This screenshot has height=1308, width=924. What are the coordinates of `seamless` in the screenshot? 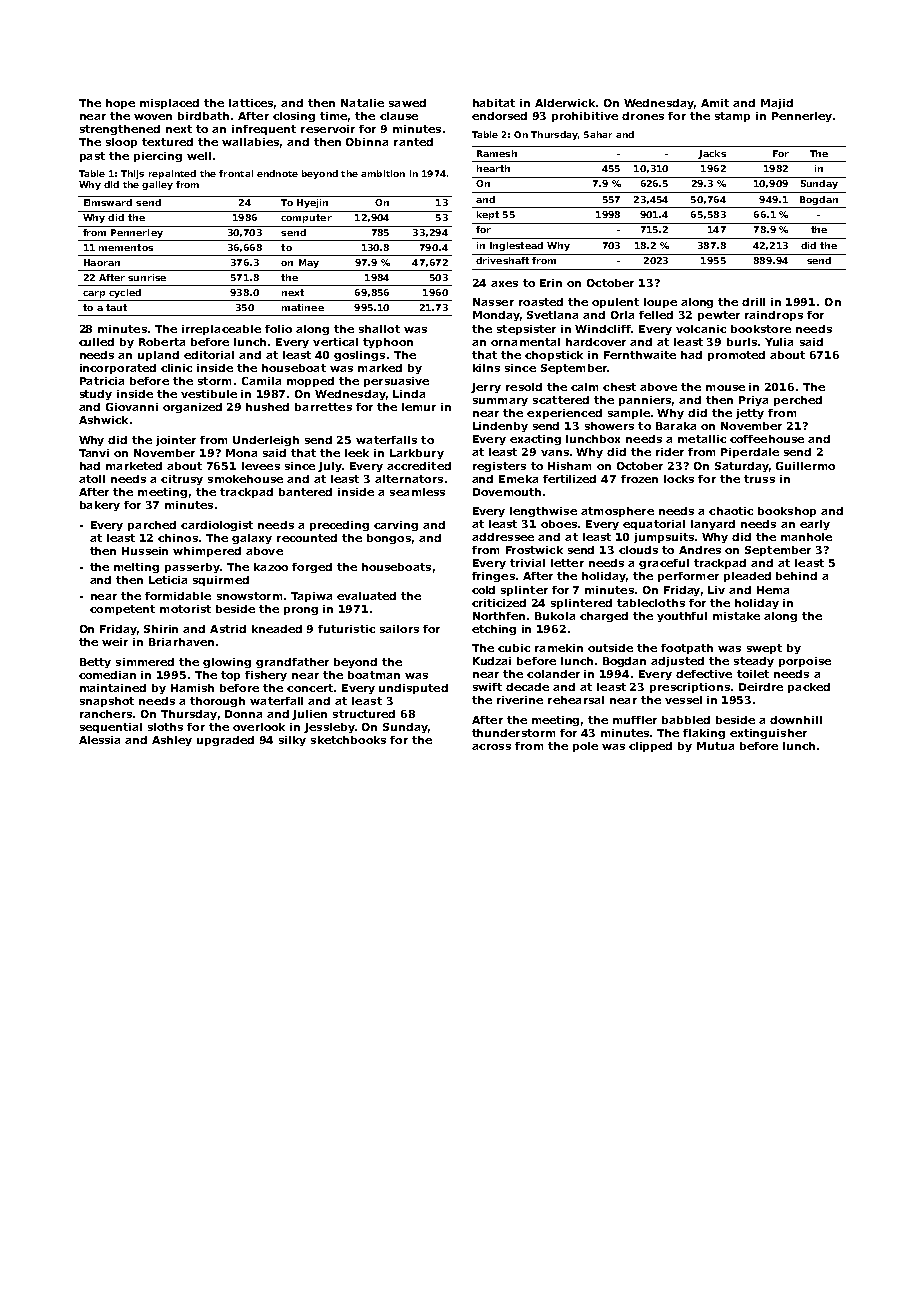 It's located at (417, 492).
